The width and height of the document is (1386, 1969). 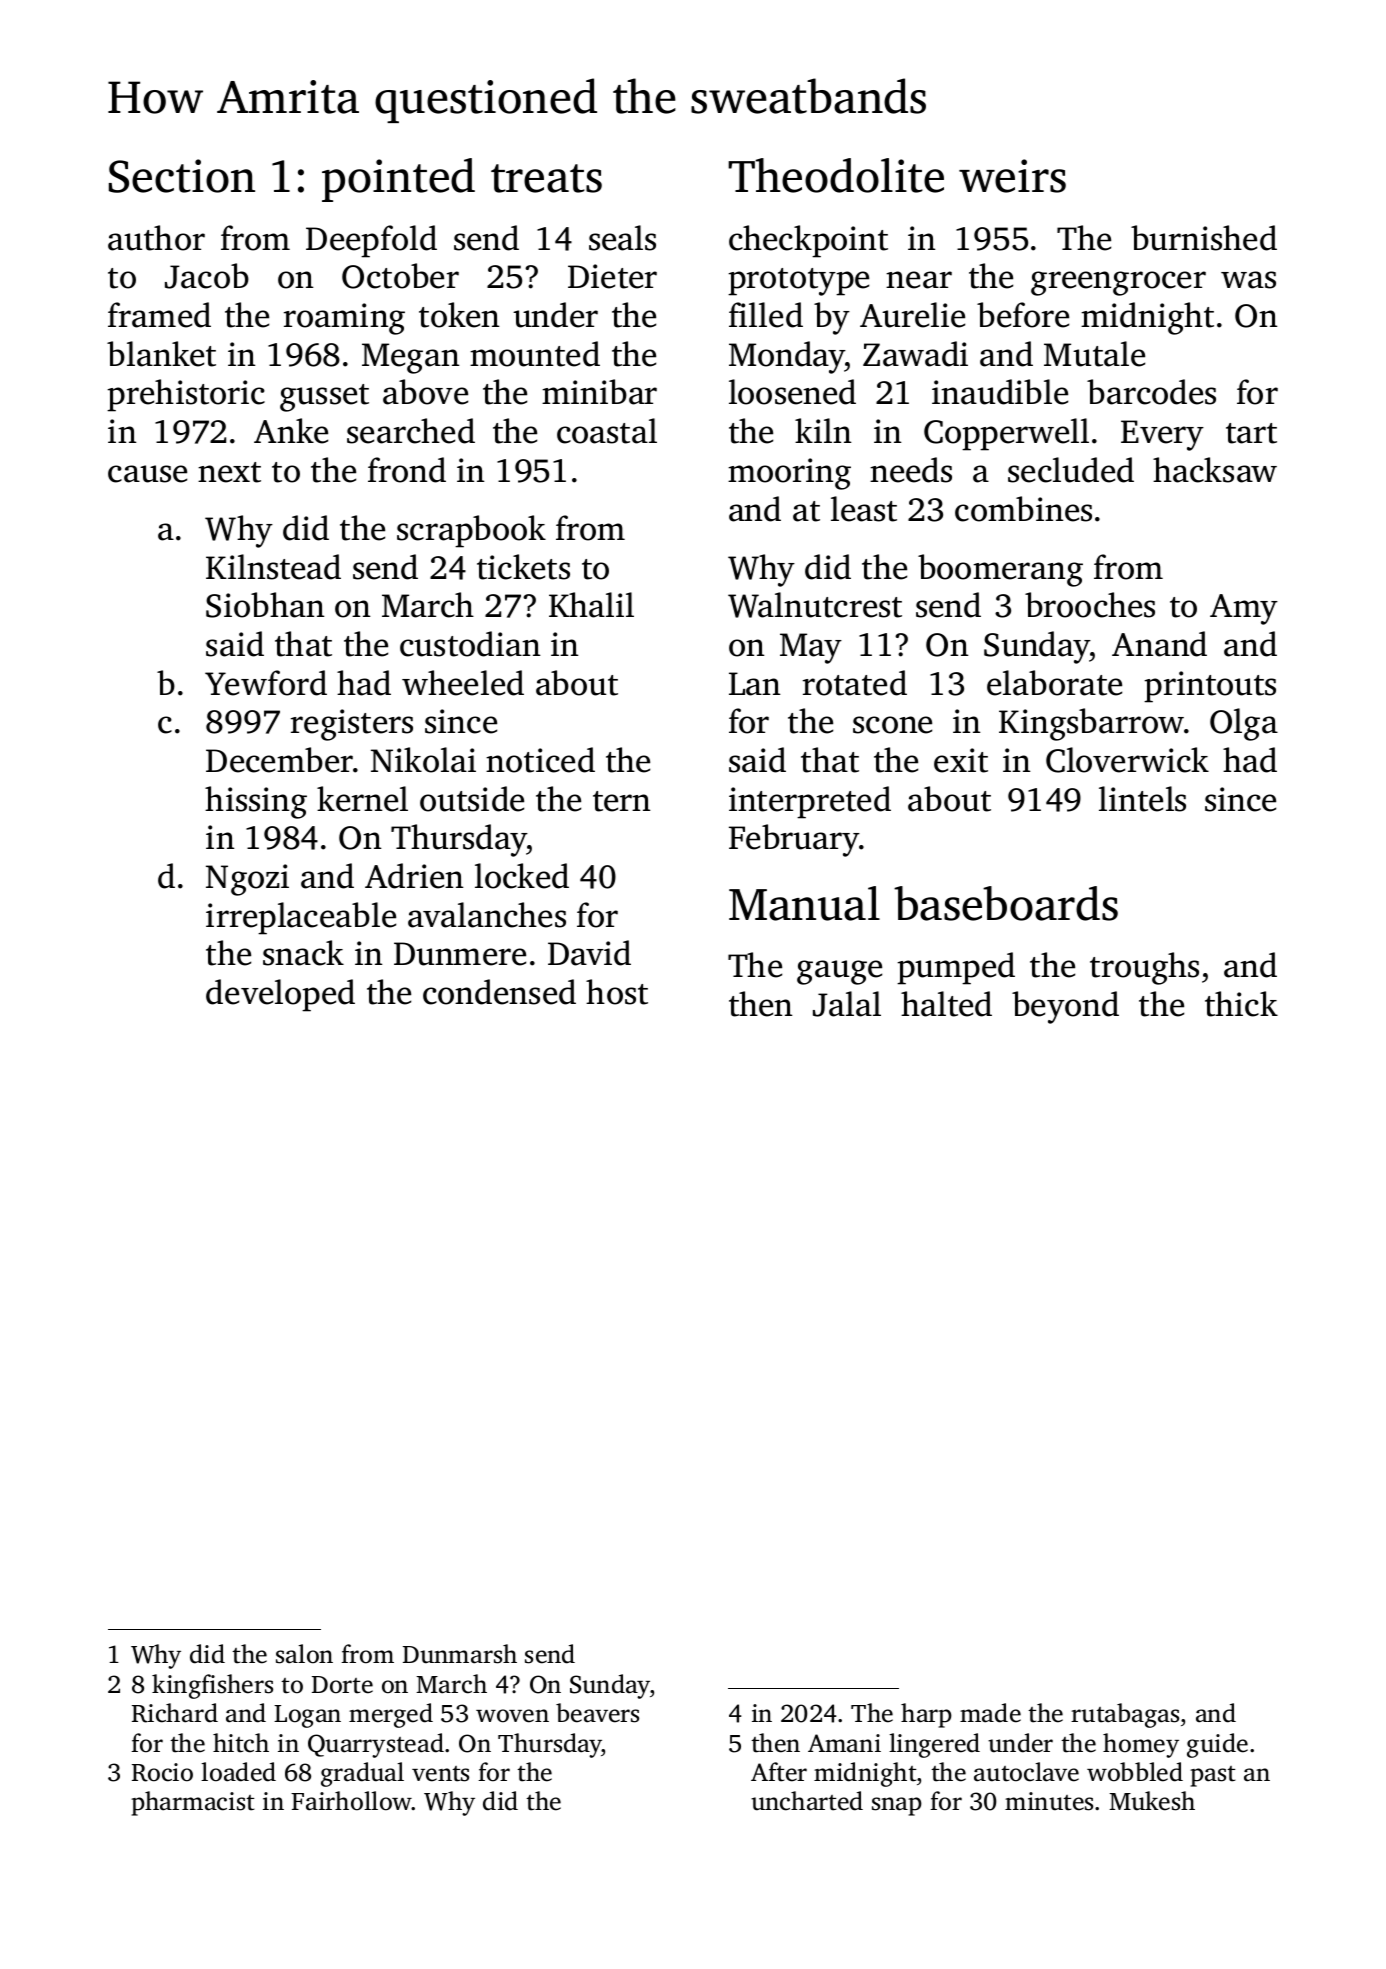 What do you see at coordinates (847, 1004) in the document?
I see `Jalal` at bounding box center [847, 1004].
